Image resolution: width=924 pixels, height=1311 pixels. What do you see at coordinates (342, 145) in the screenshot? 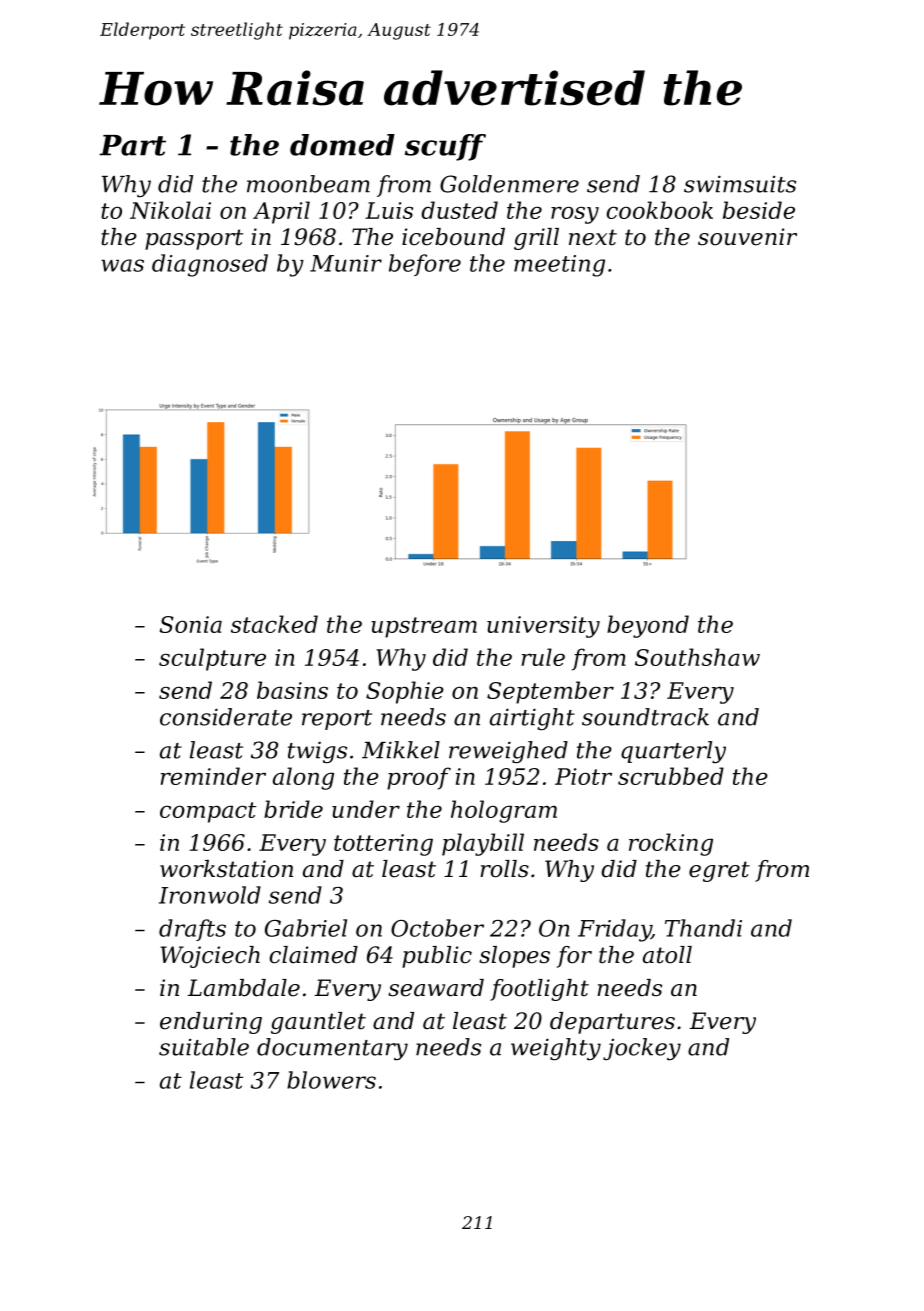
I see `domed` at bounding box center [342, 145].
